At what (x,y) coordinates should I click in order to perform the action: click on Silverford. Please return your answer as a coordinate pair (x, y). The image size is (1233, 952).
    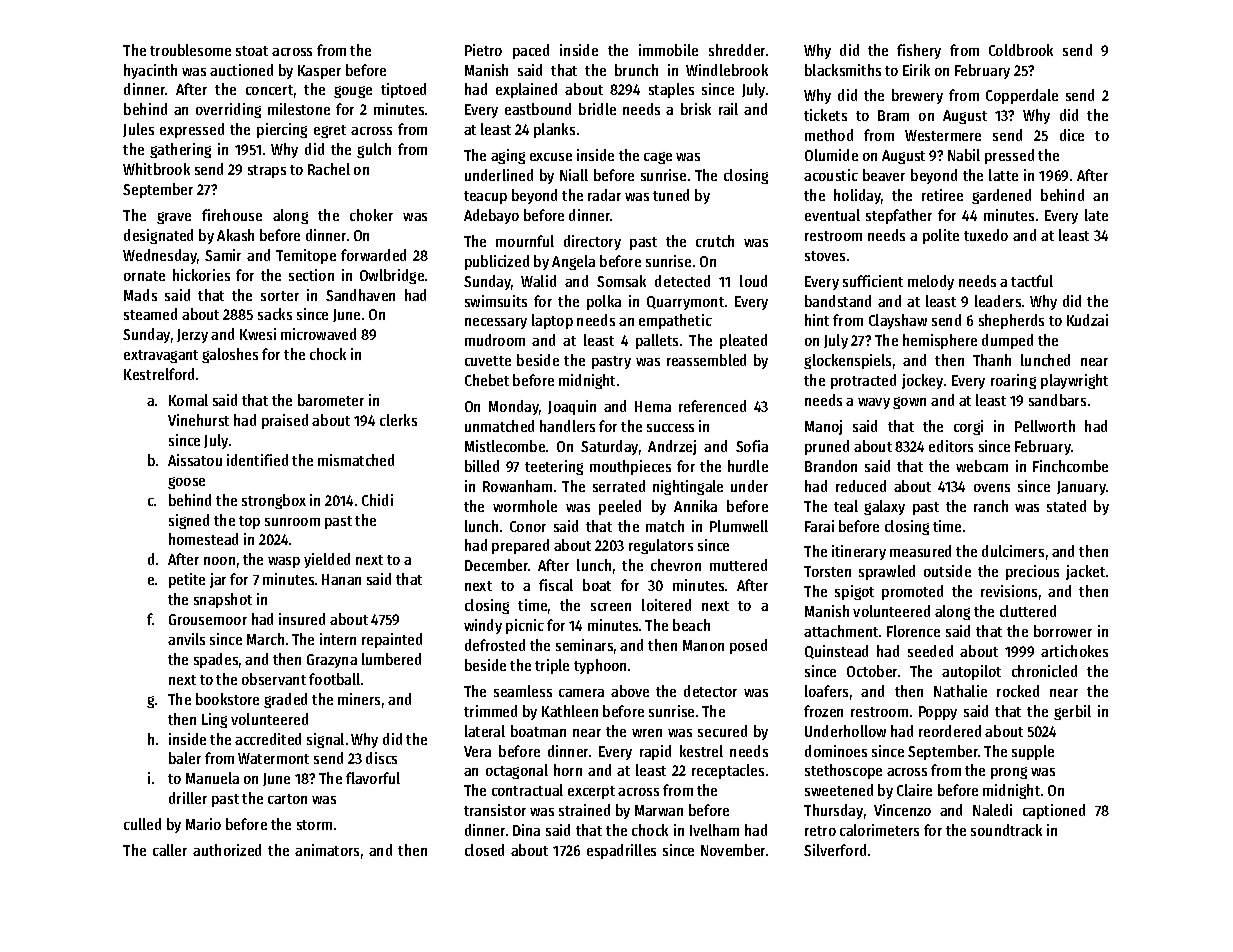
    Looking at the image, I should click on (835, 850).
